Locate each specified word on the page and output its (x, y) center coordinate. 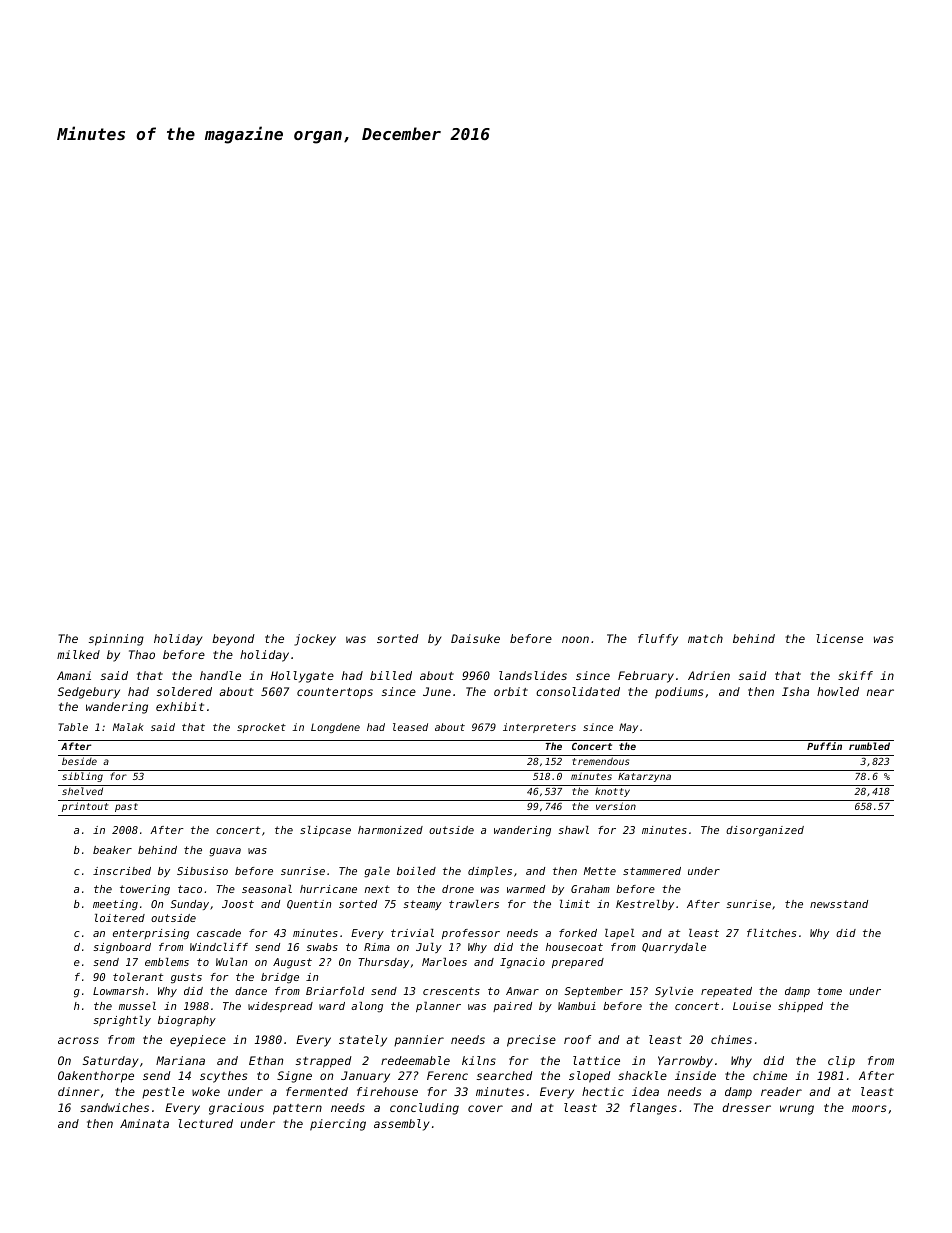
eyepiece (198, 1041)
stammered (652, 871)
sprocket (261, 728)
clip (841, 1062)
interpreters (539, 728)
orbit (511, 691)
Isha (795, 691)
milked (78, 654)
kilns (479, 1060)
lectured (205, 1123)
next (377, 889)
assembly (401, 1125)
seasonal (267, 889)
